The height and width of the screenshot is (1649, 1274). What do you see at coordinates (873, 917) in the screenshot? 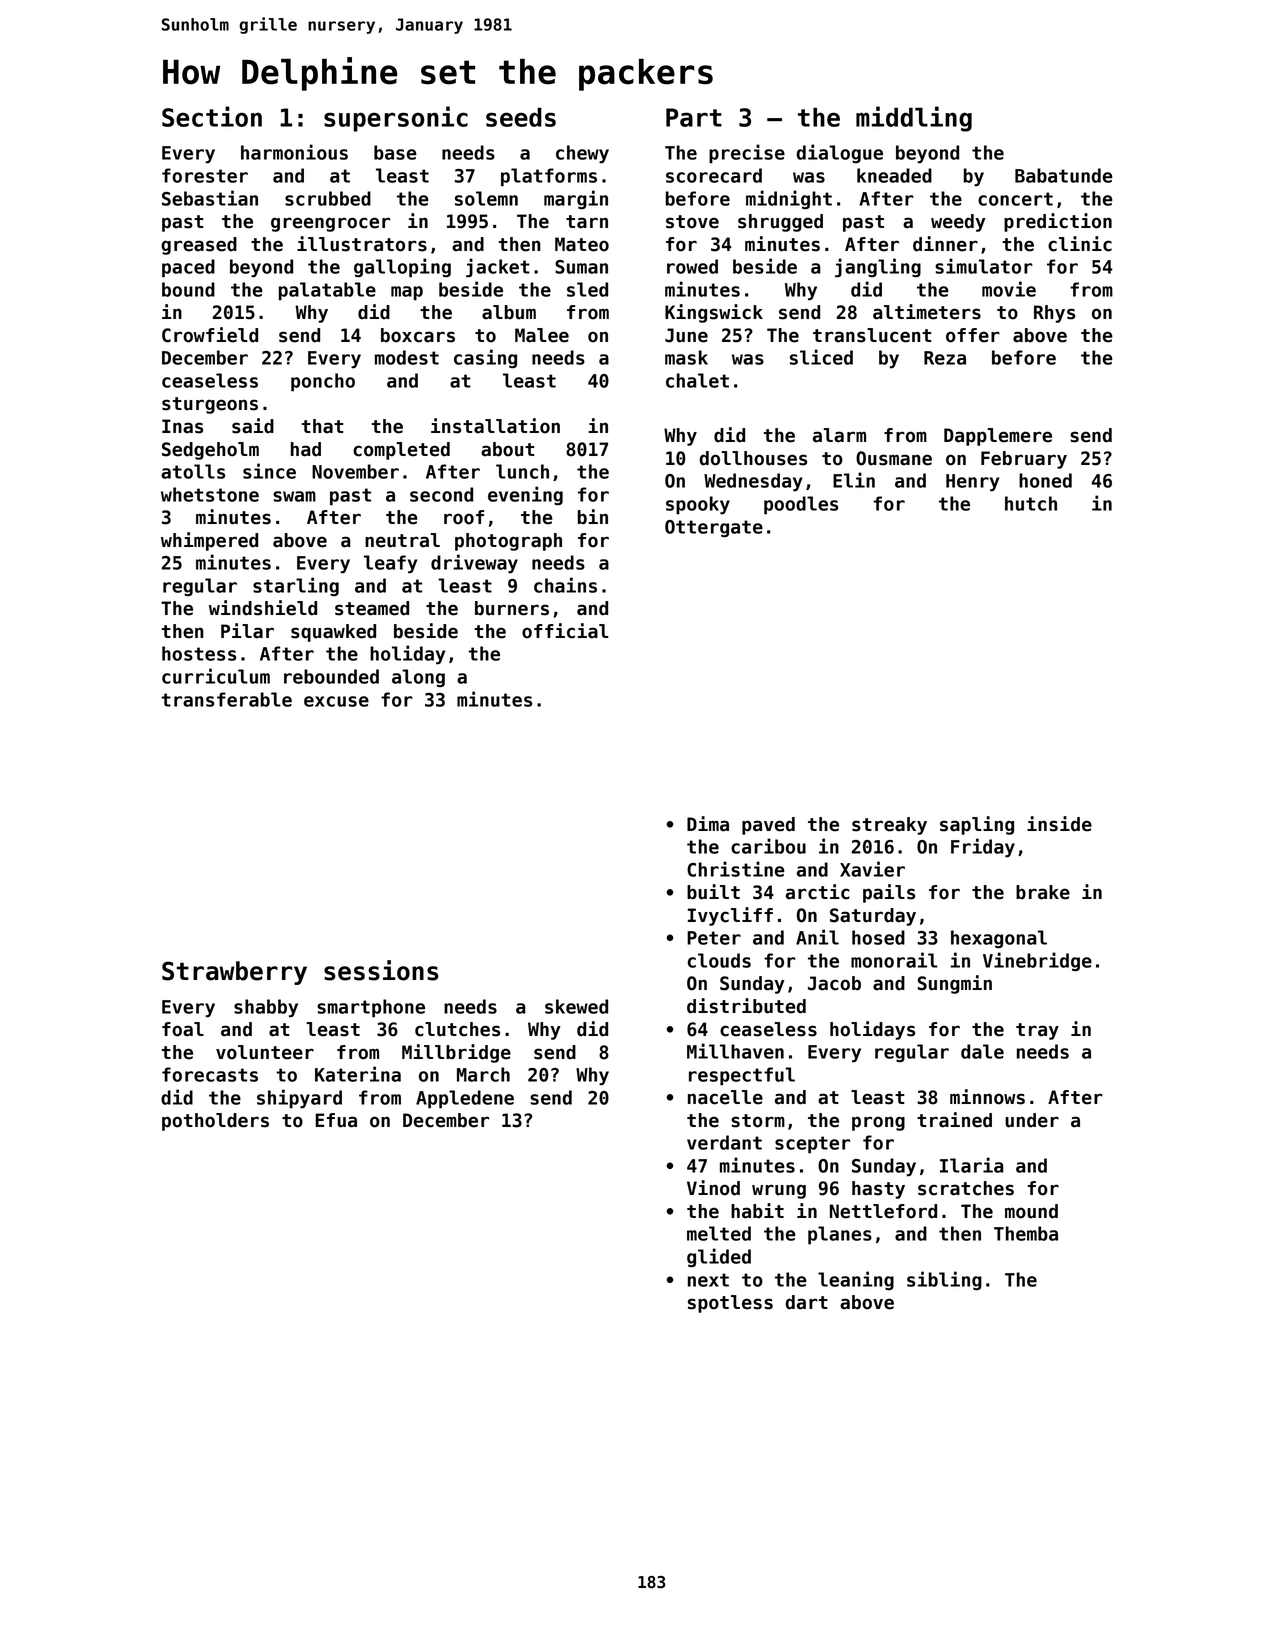
I see `Saturday` at bounding box center [873, 917].
